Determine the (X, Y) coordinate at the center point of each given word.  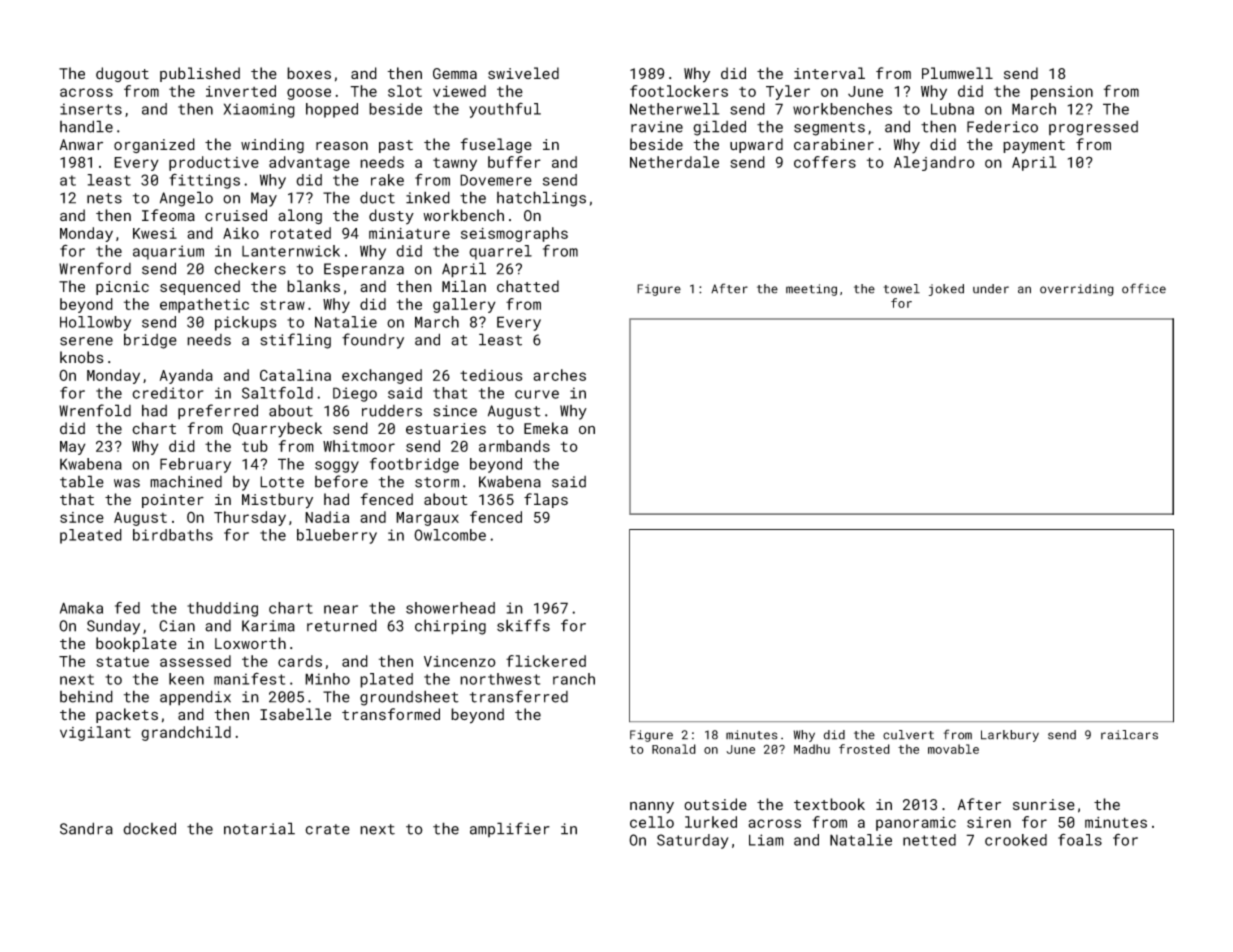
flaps (546, 500)
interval (829, 73)
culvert (908, 735)
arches (559, 375)
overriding (1077, 290)
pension (1062, 93)
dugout (122, 74)
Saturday (693, 841)
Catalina (295, 375)
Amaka (81, 608)
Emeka (546, 428)
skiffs (523, 625)
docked (149, 828)
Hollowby (95, 323)
